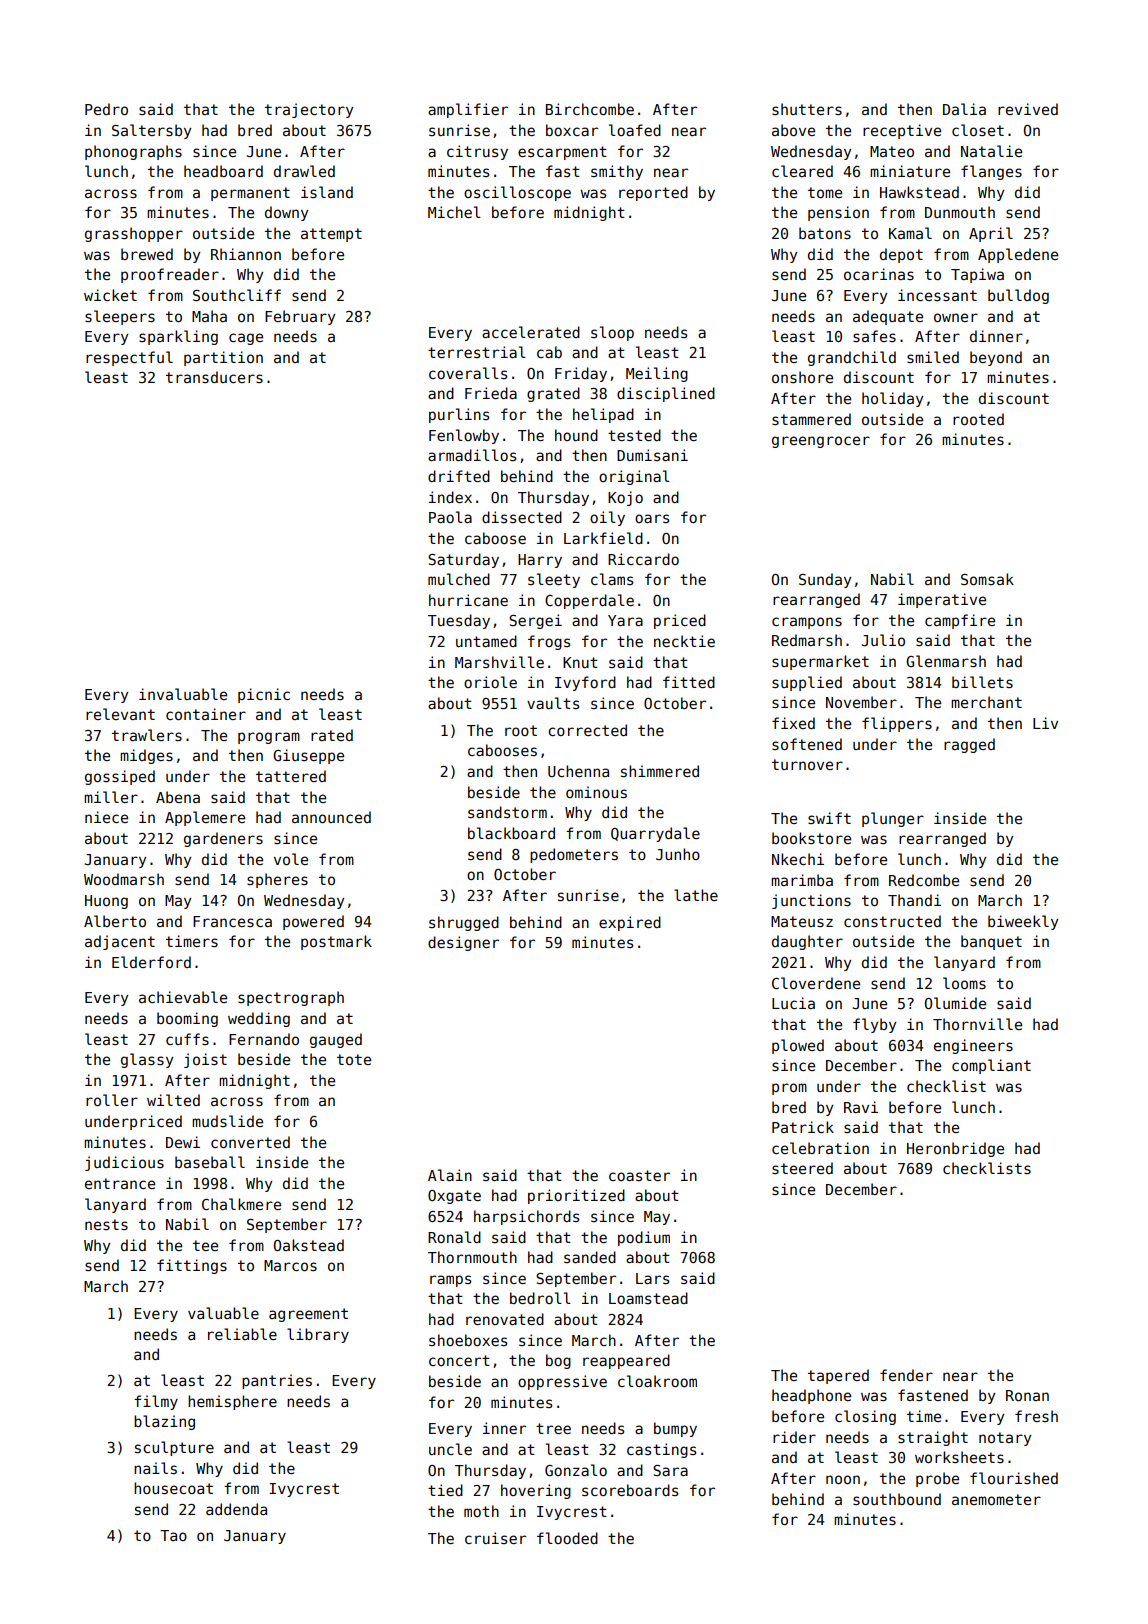  I want to click on Tao, so click(173, 1535).
